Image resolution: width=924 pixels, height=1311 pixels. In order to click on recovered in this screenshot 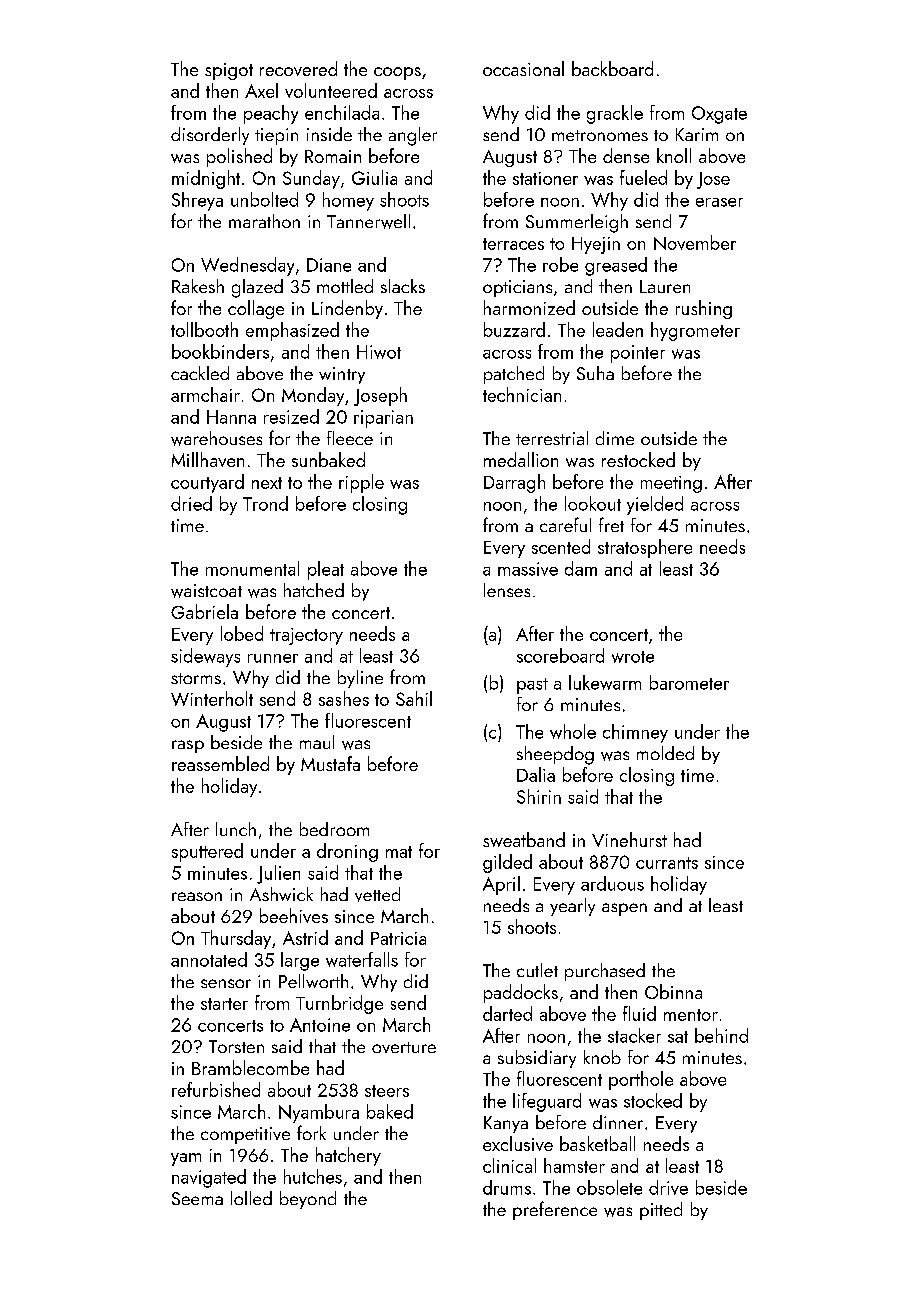, I will do `click(298, 68)`.
